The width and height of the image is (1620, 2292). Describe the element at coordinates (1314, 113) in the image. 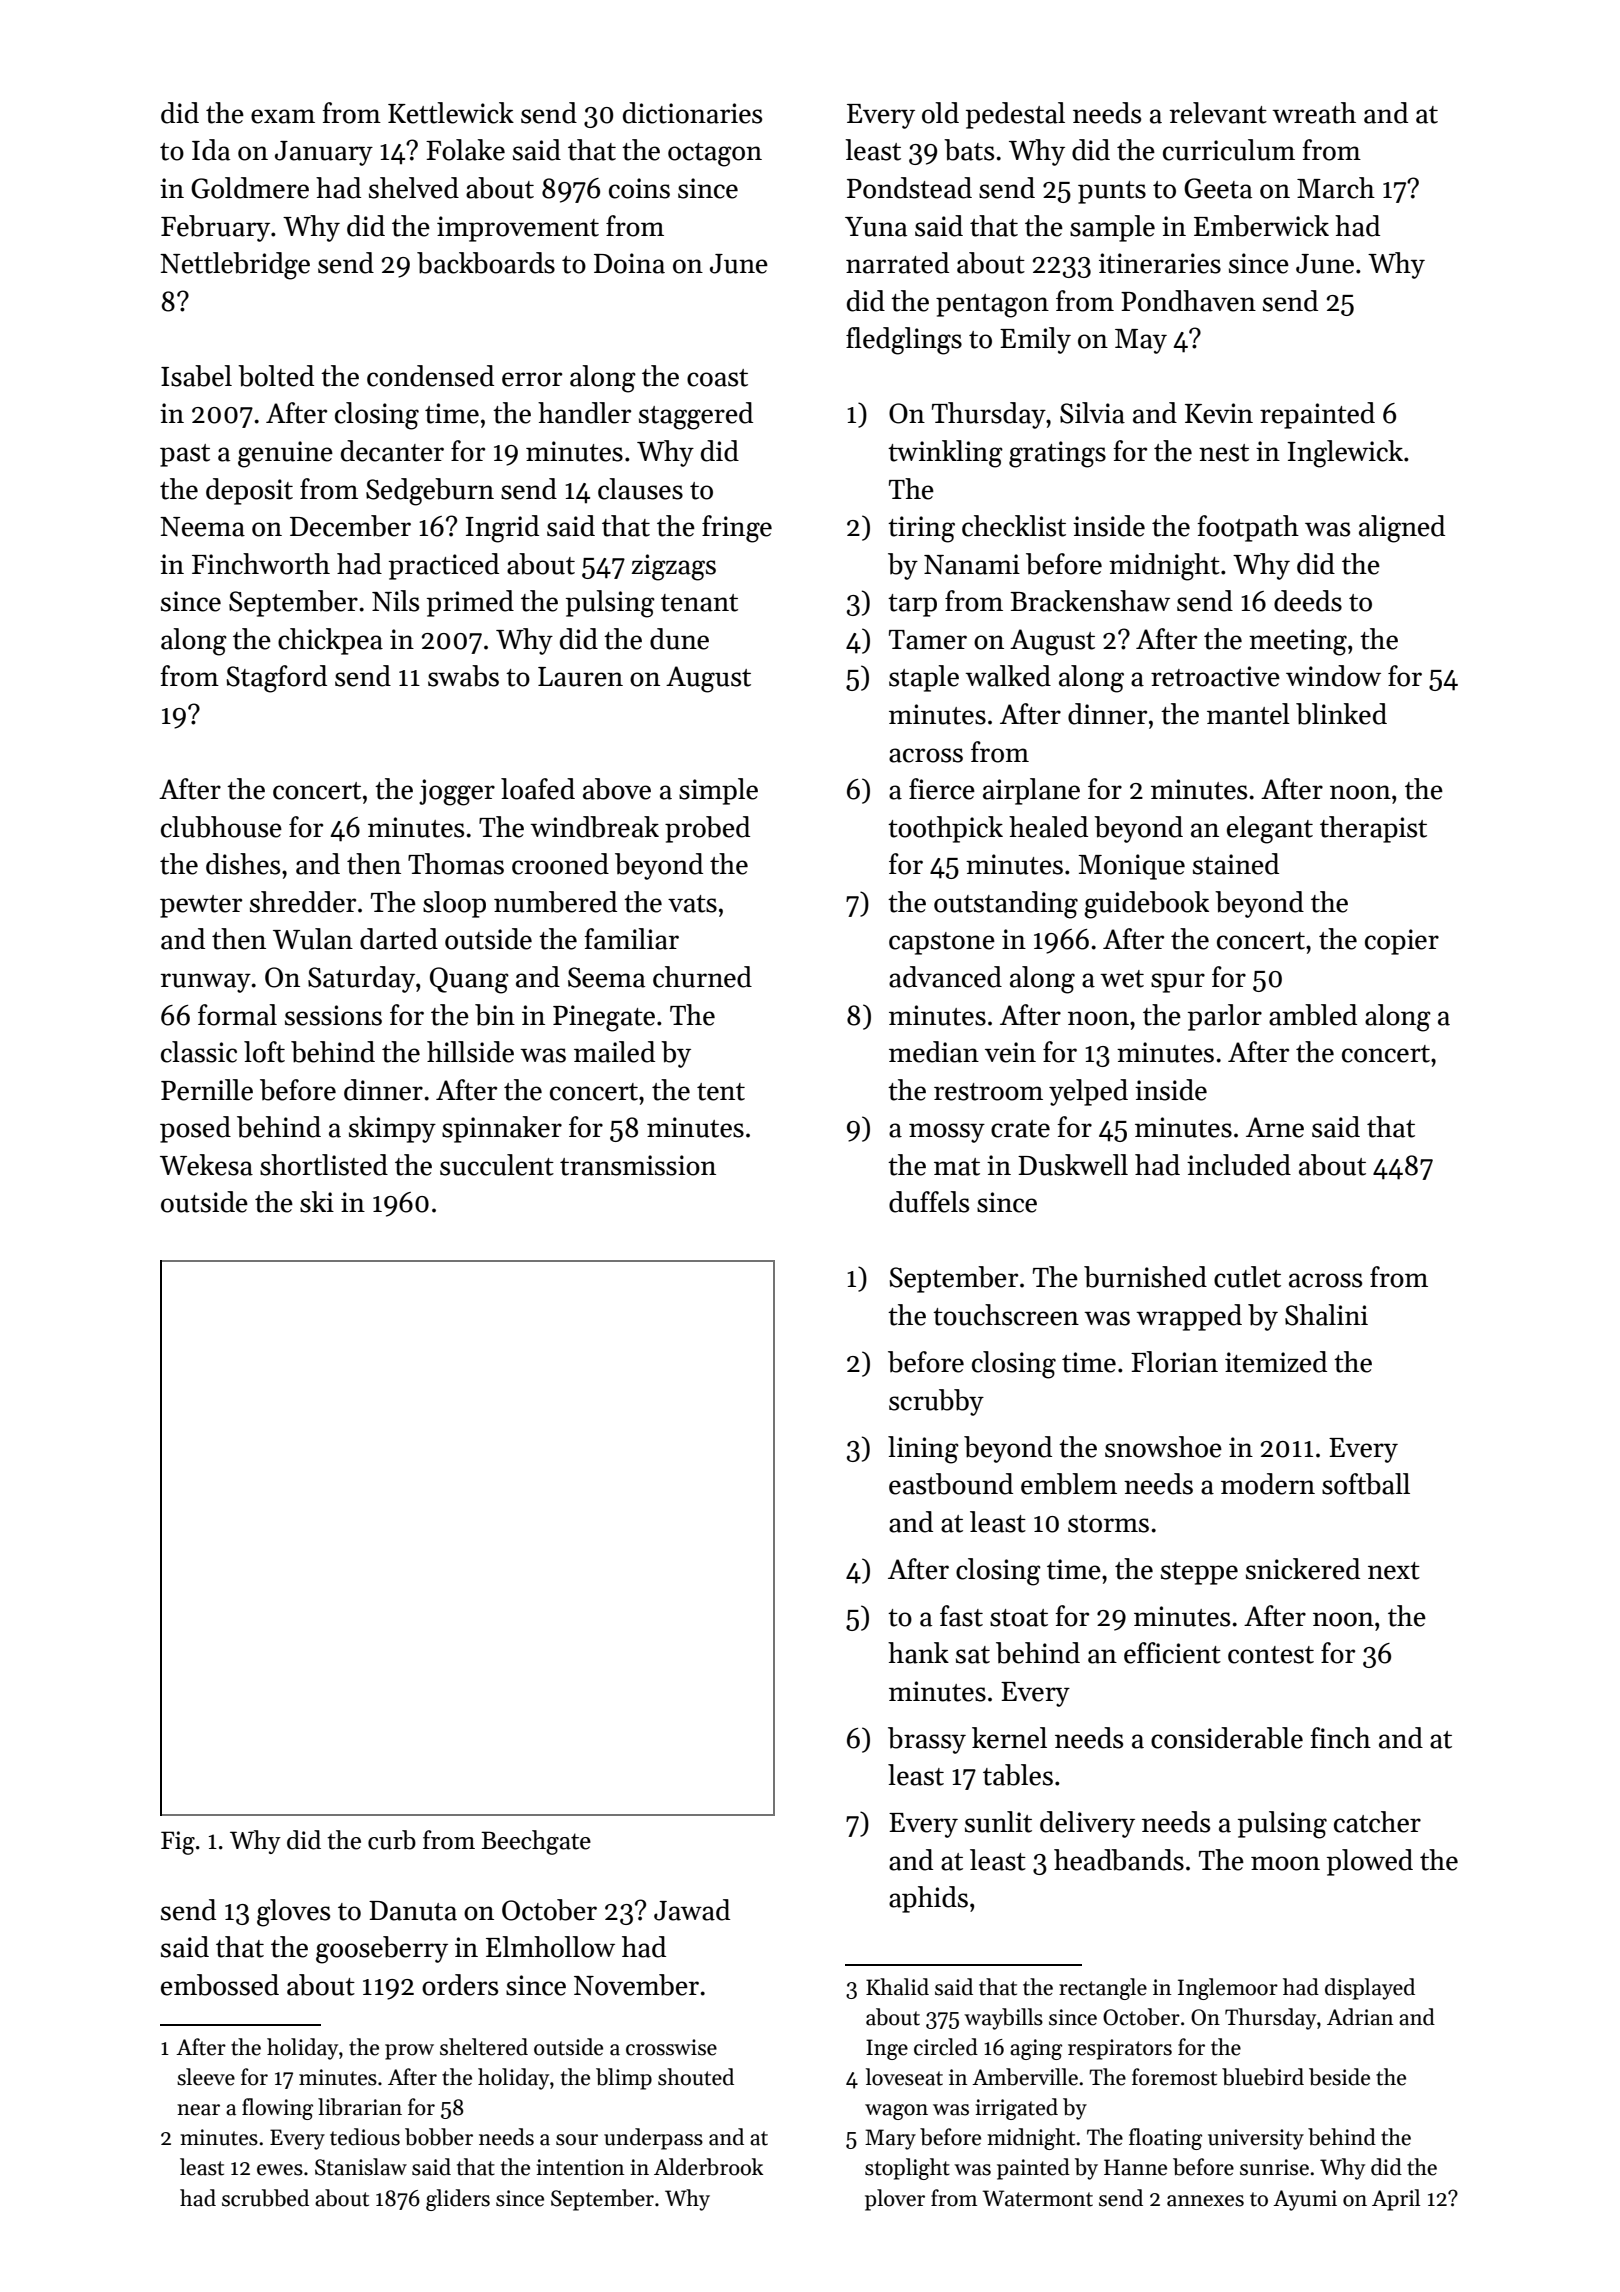

I see `wreath` at that location.
